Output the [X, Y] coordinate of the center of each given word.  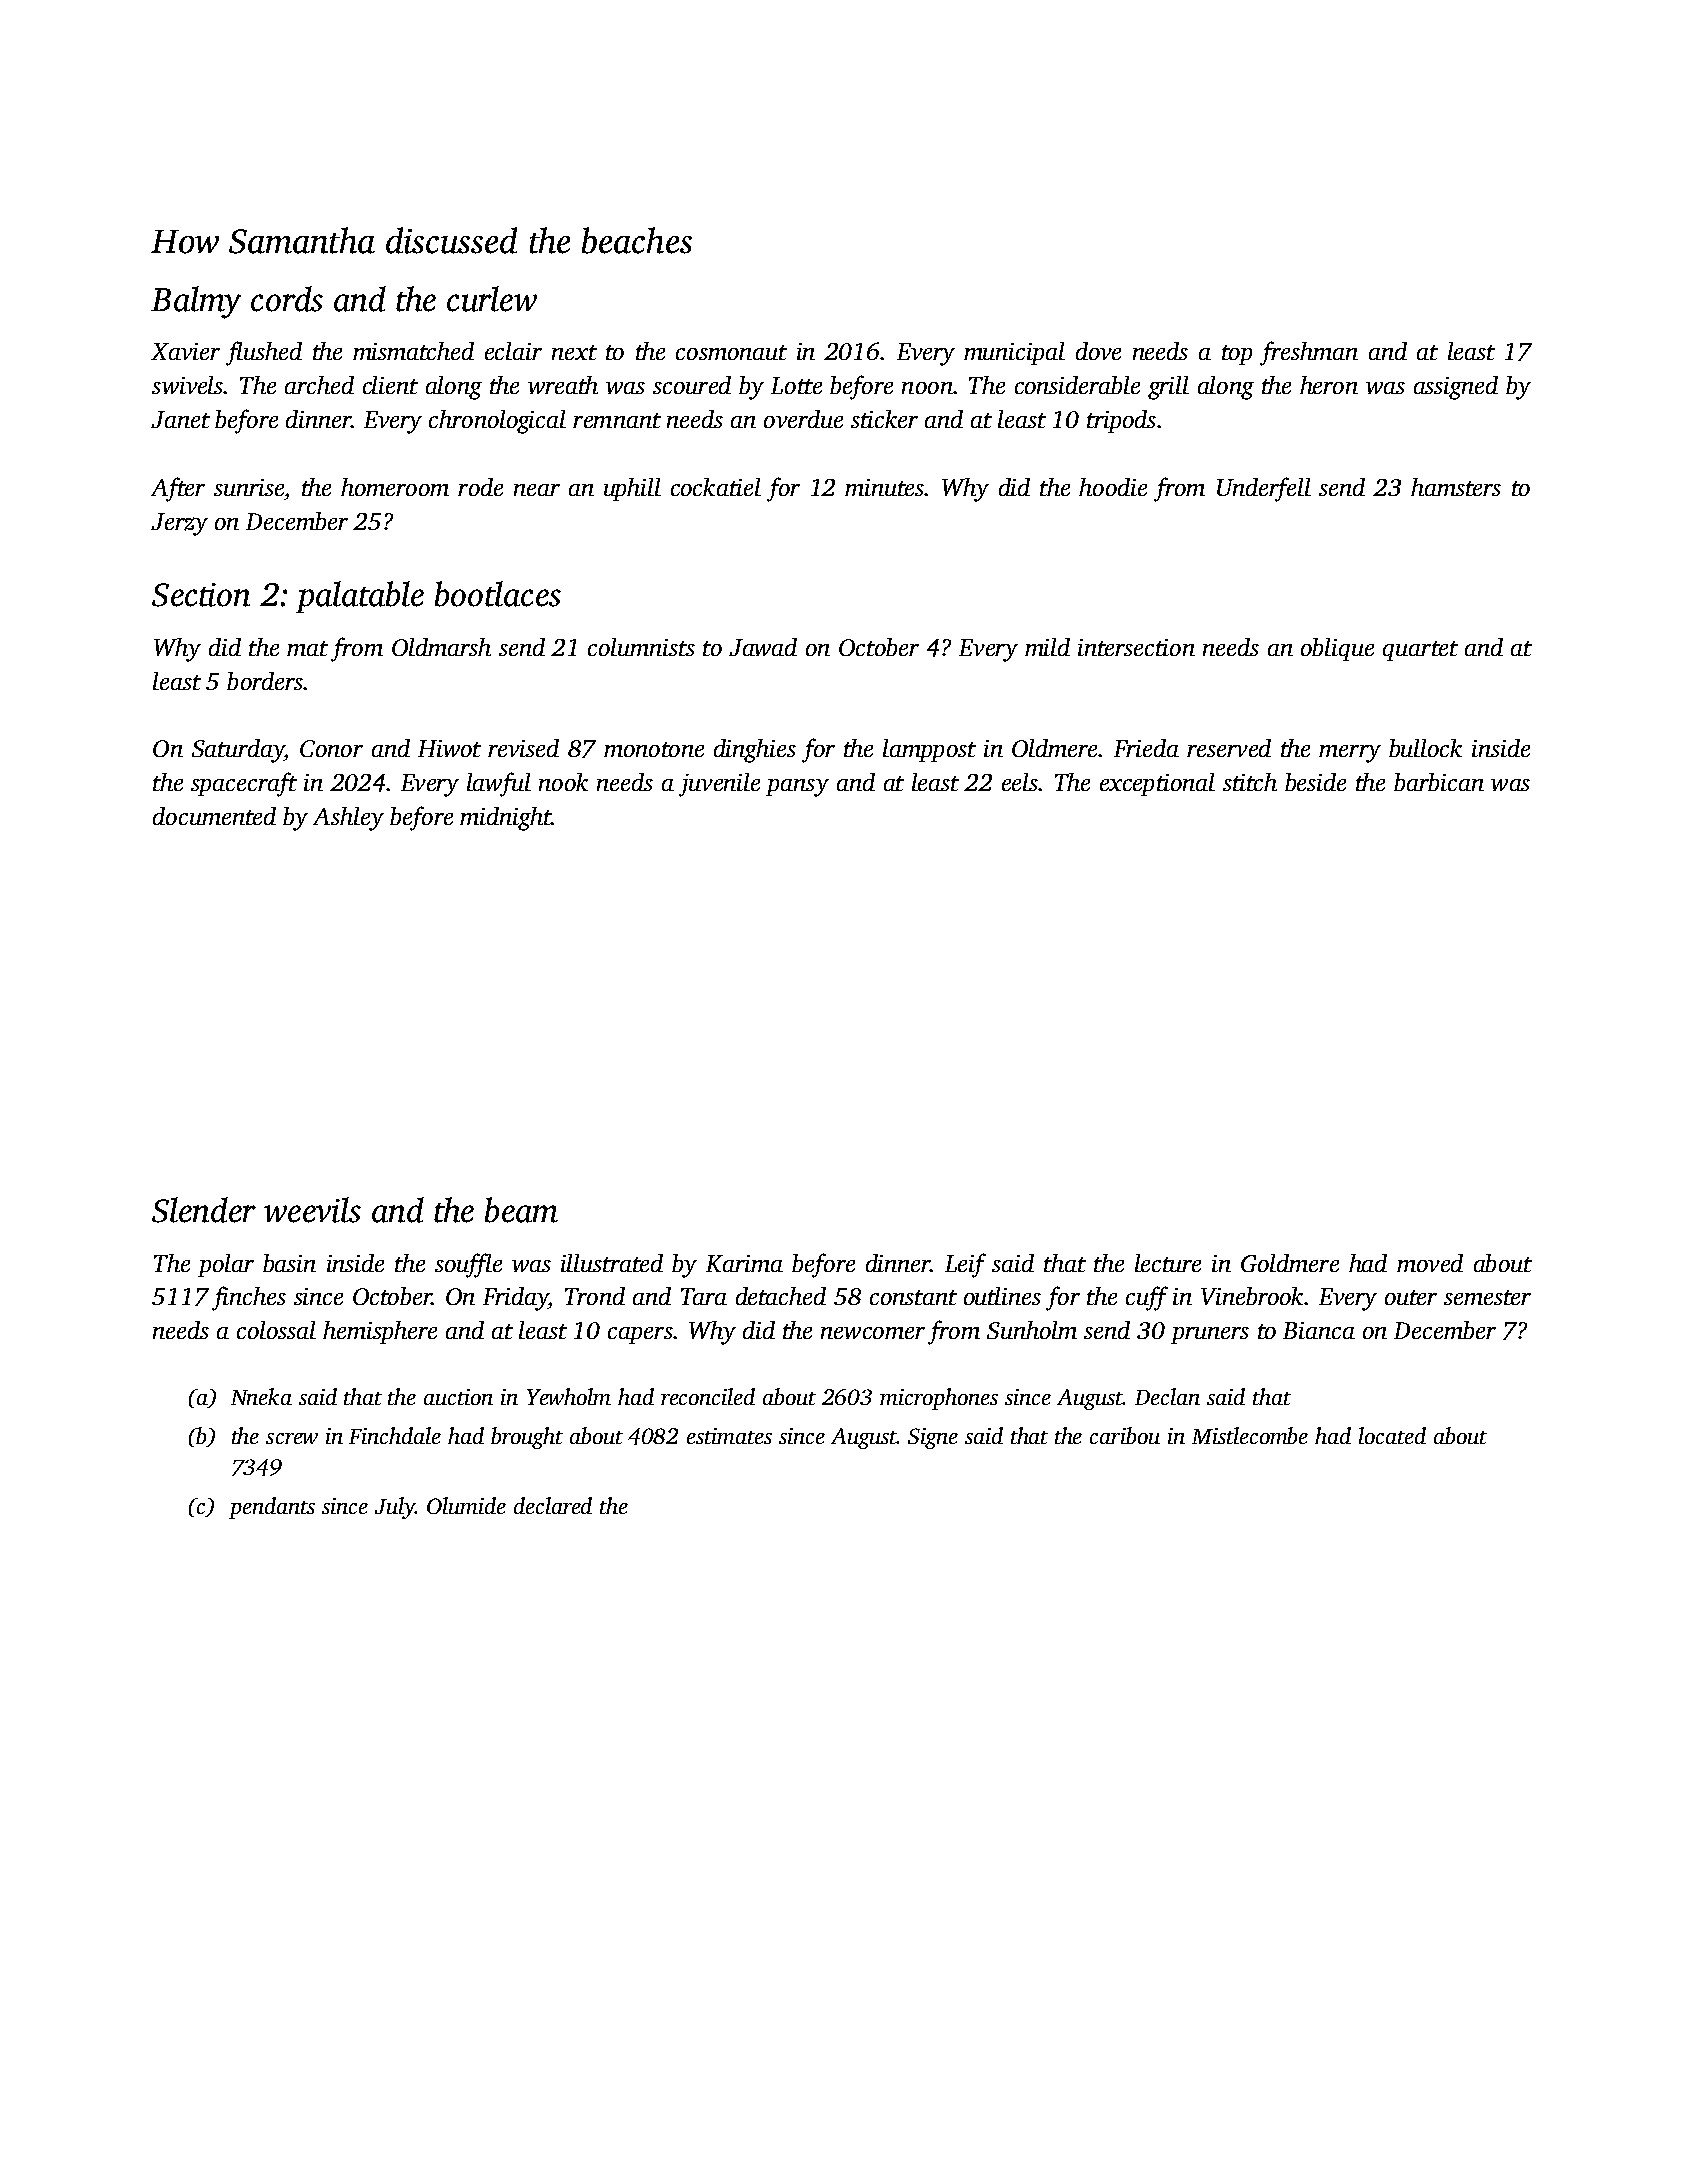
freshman [1309, 353]
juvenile [719, 785]
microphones [939, 1399]
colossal [276, 1330]
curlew [492, 299]
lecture [1168, 1263]
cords [287, 299]
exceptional [1157, 784]
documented [214, 816]
